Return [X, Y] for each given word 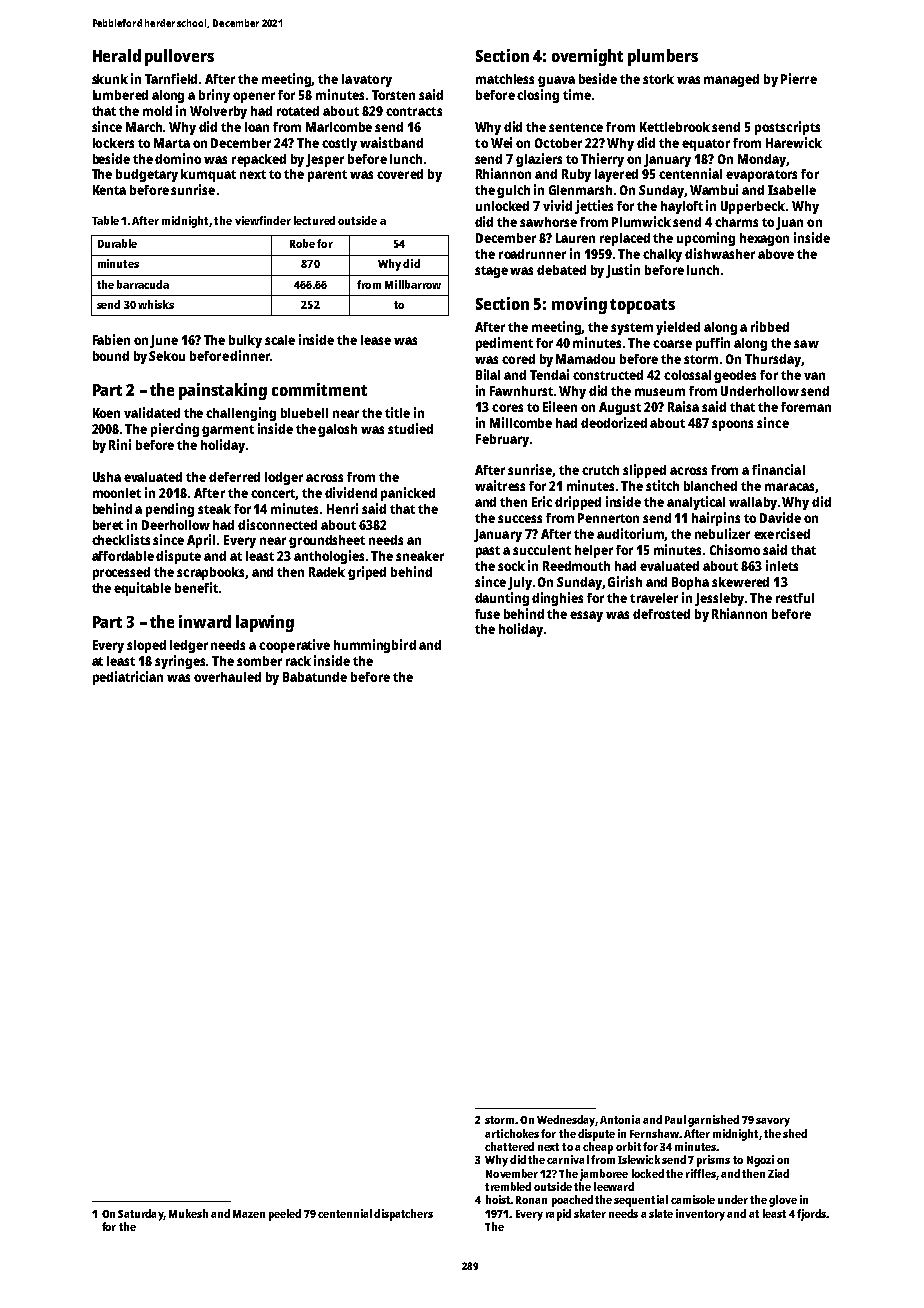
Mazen [249, 1214]
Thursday [773, 360]
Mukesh [188, 1213]
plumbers [663, 57]
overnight [587, 57]
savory [773, 1122]
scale [280, 340]
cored [518, 359]
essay [586, 616]
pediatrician [128, 678]
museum [660, 392]
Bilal [488, 374]
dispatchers [403, 1215]
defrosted [661, 614]
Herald [117, 55]
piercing [175, 430]
